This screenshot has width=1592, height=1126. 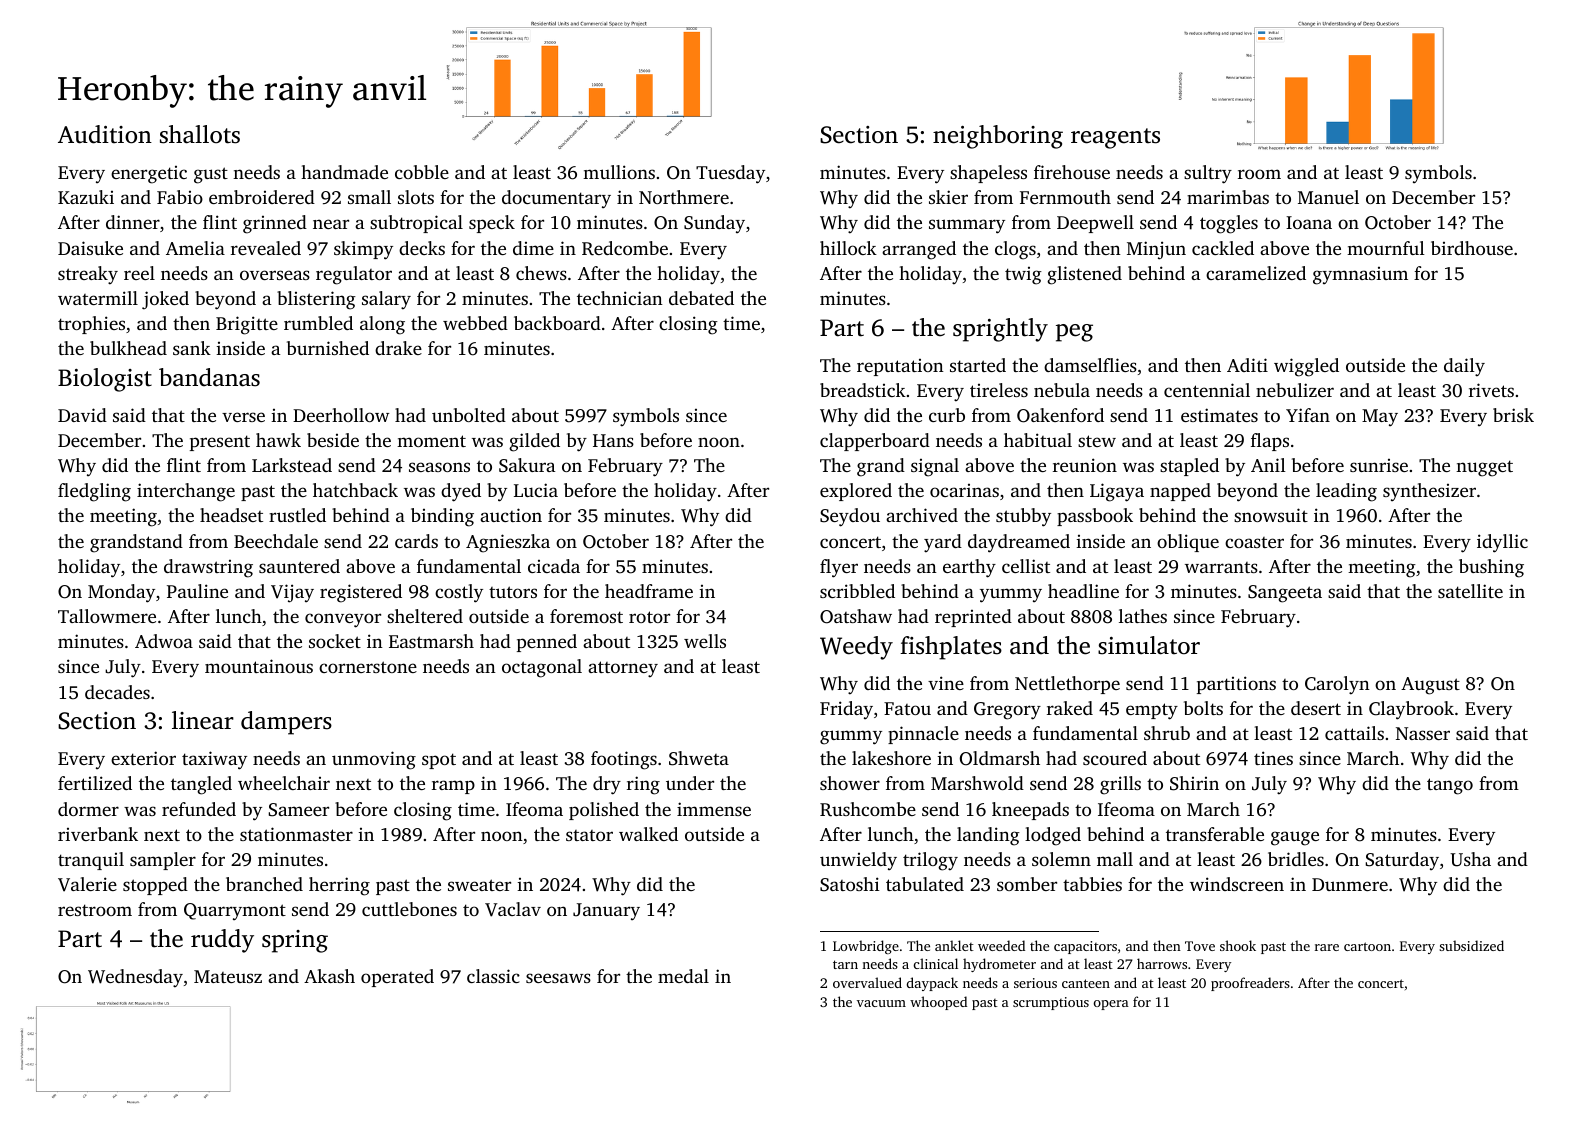 What do you see at coordinates (948, 197) in the screenshot?
I see `skier` at bounding box center [948, 197].
